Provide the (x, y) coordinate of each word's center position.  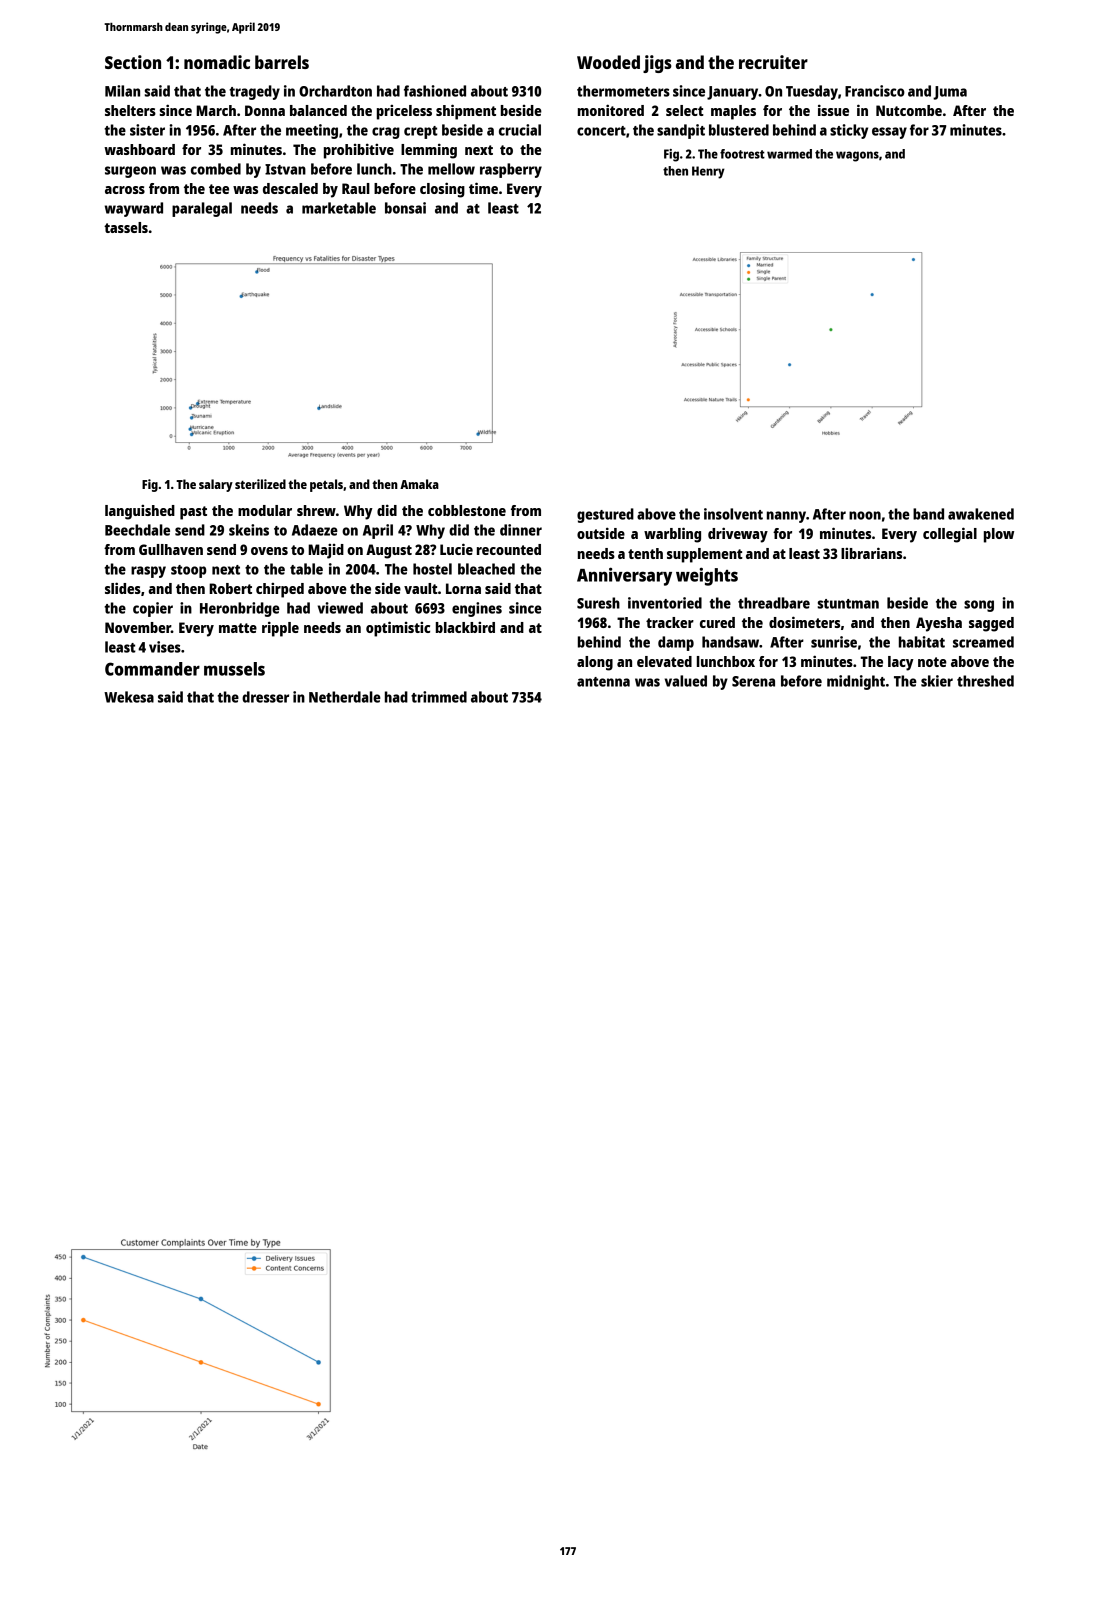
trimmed (439, 697)
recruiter (773, 62)
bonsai (405, 208)
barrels (282, 62)
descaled (290, 188)
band (928, 514)
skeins (249, 530)
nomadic (217, 62)
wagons (857, 156)
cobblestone (467, 510)
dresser (265, 697)
